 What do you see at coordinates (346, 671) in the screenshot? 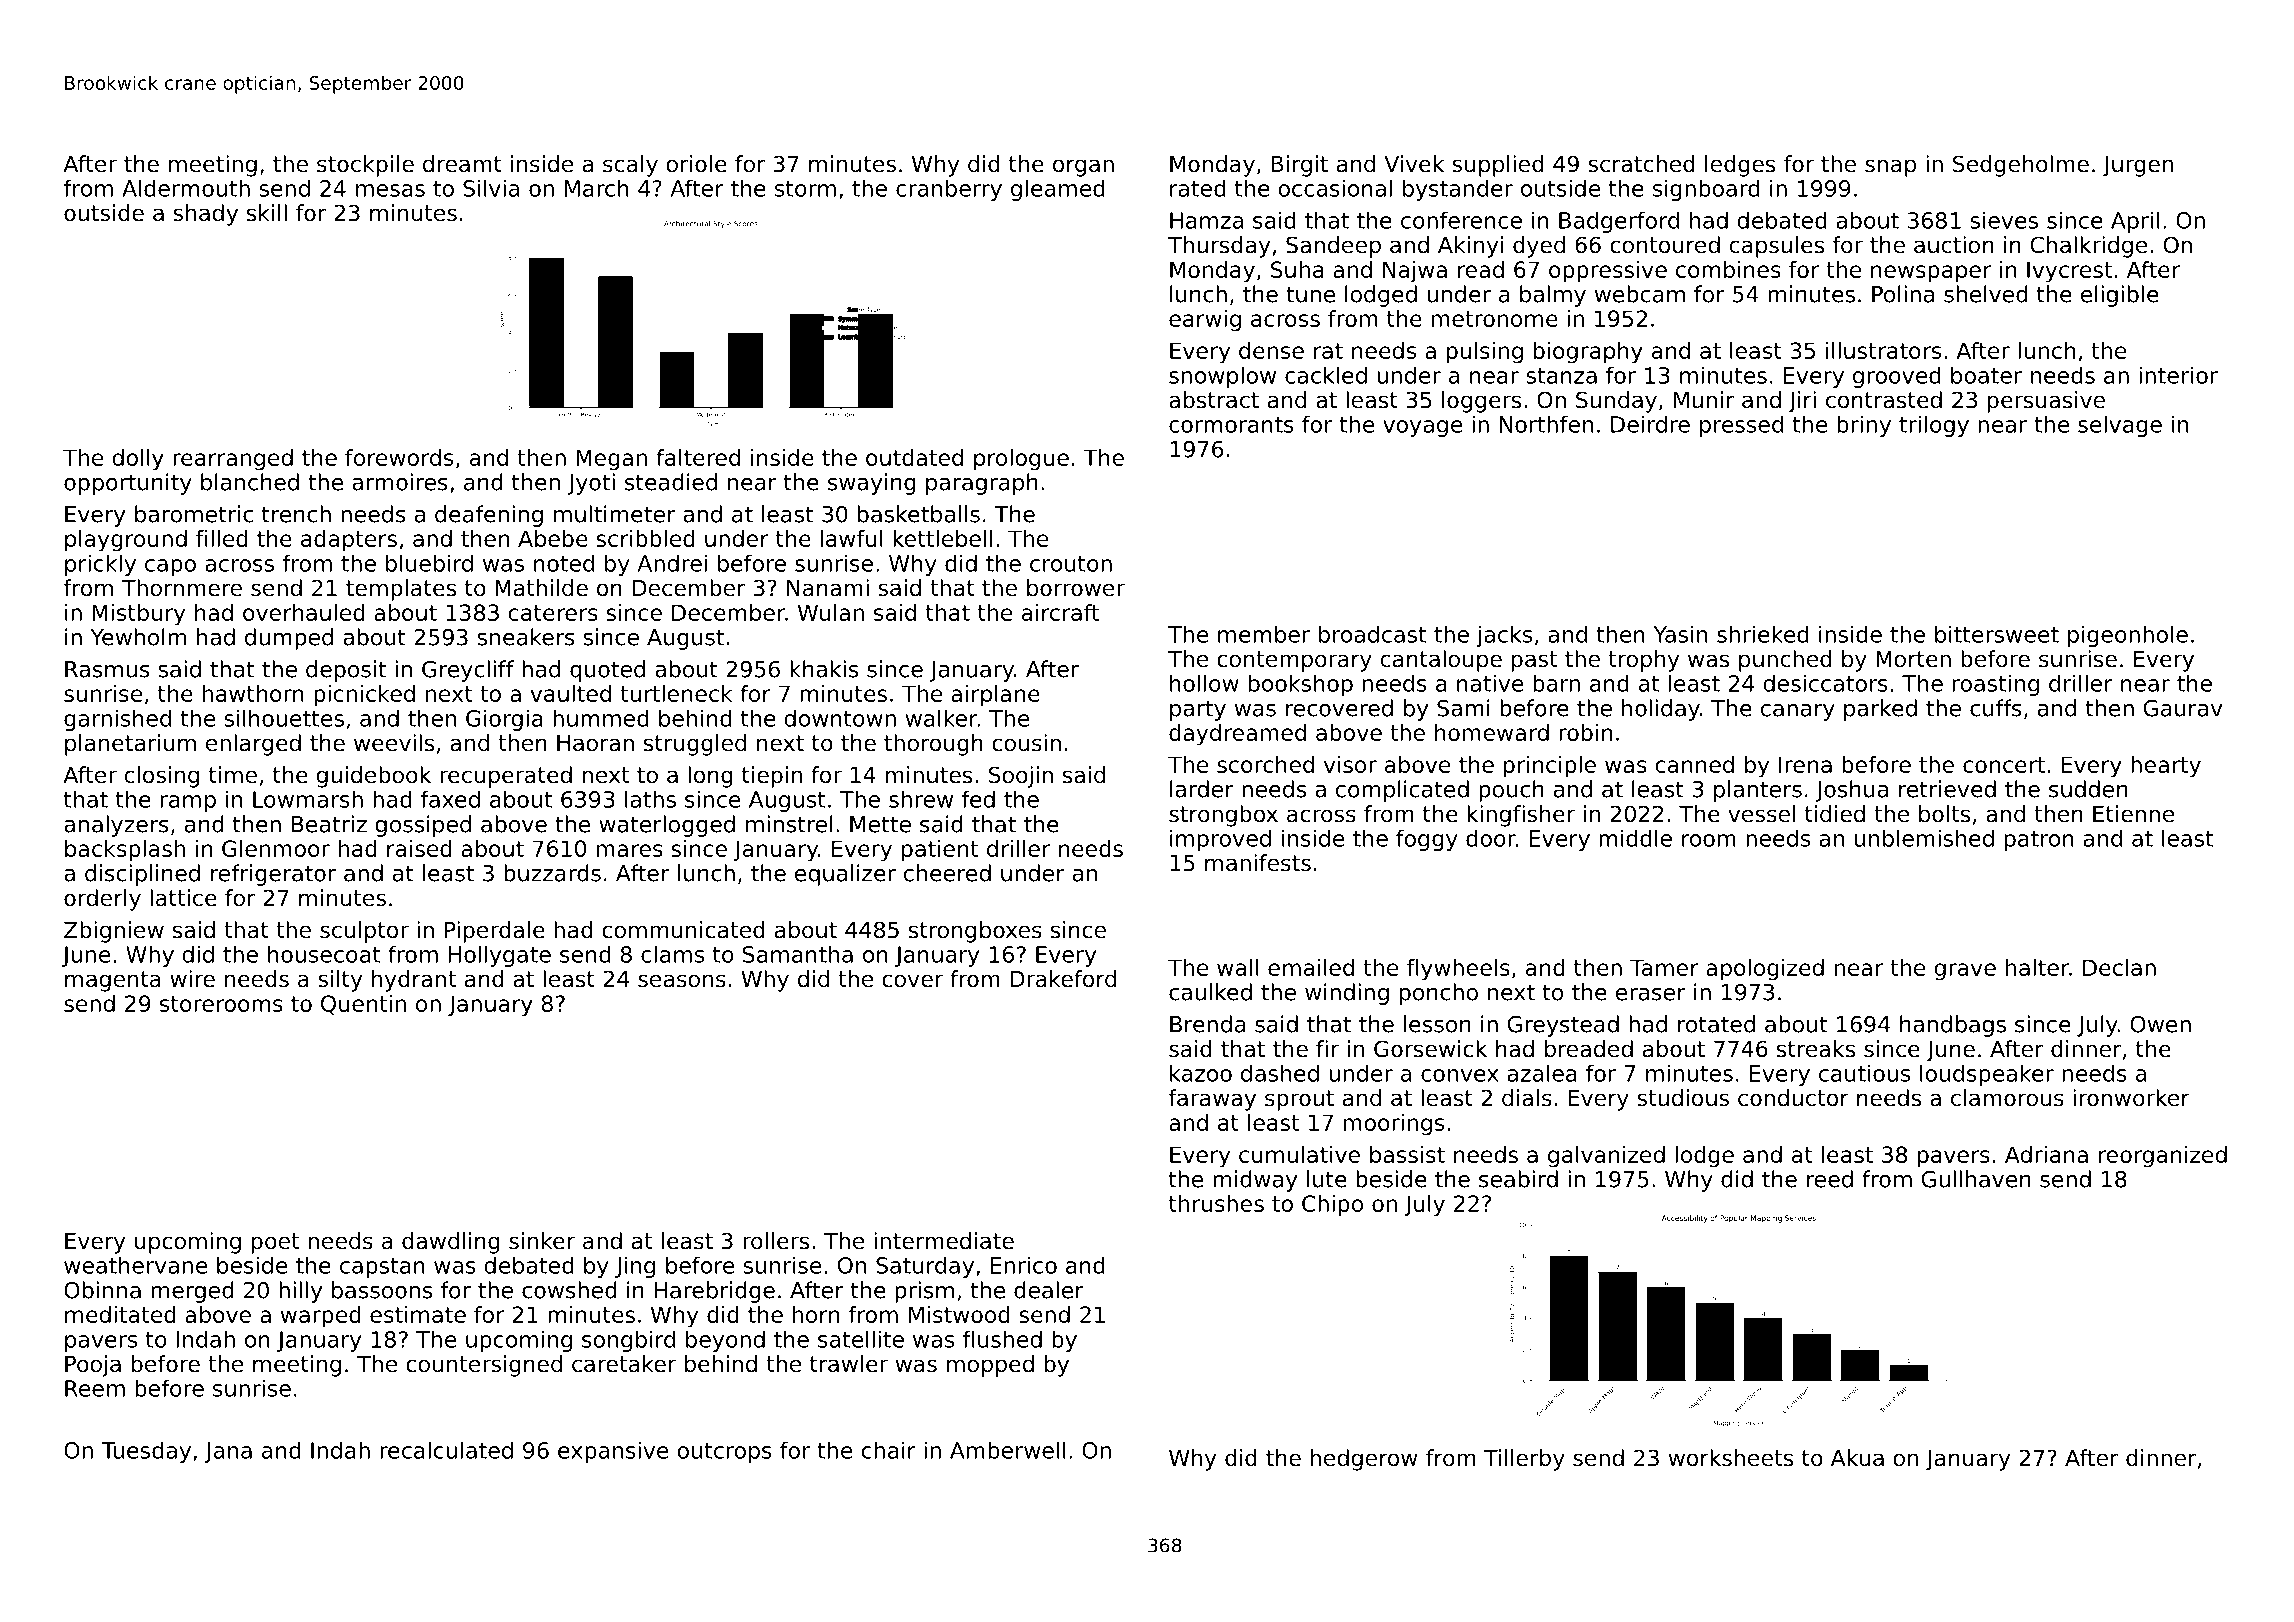
I see `deposit` at bounding box center [346, 671].
